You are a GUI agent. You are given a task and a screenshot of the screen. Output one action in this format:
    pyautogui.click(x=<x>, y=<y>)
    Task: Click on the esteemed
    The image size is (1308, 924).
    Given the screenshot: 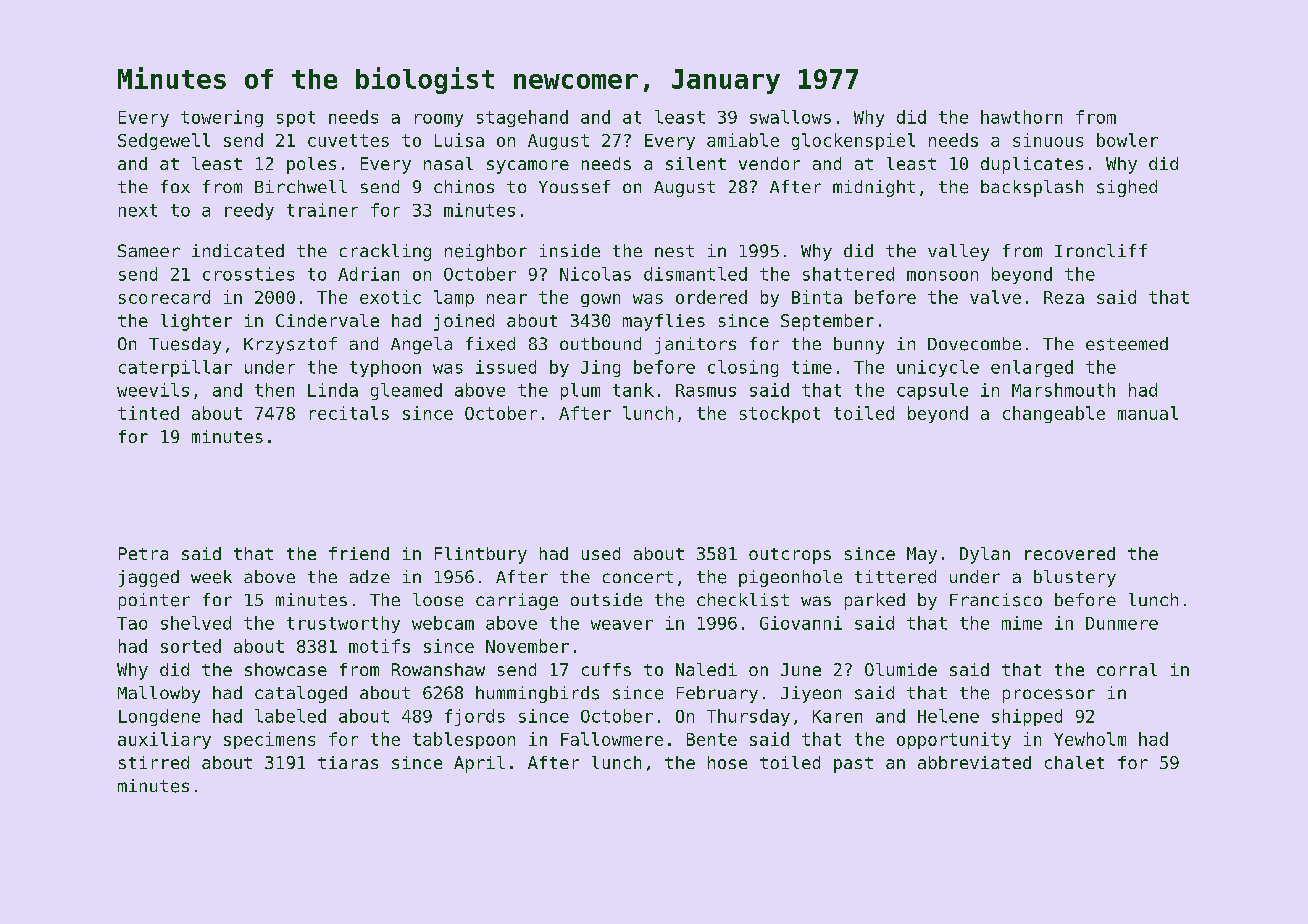 What is the action you would take?
    pyautogui.click(x=1127, y=344)
